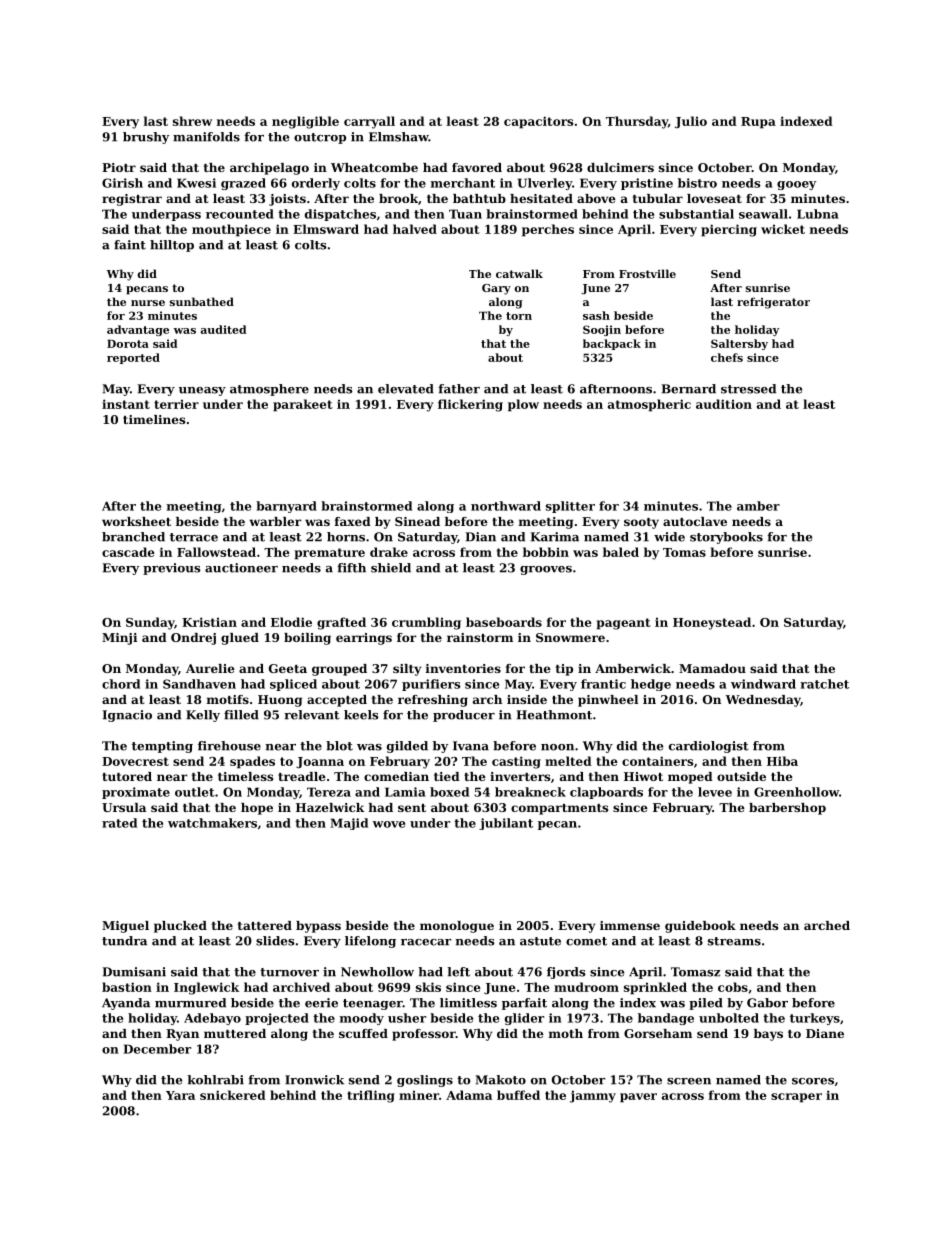 The image size is (952, 1233). Describe the element at coordinates (715, 792) in the screenshot. I see `levee` at that location.
